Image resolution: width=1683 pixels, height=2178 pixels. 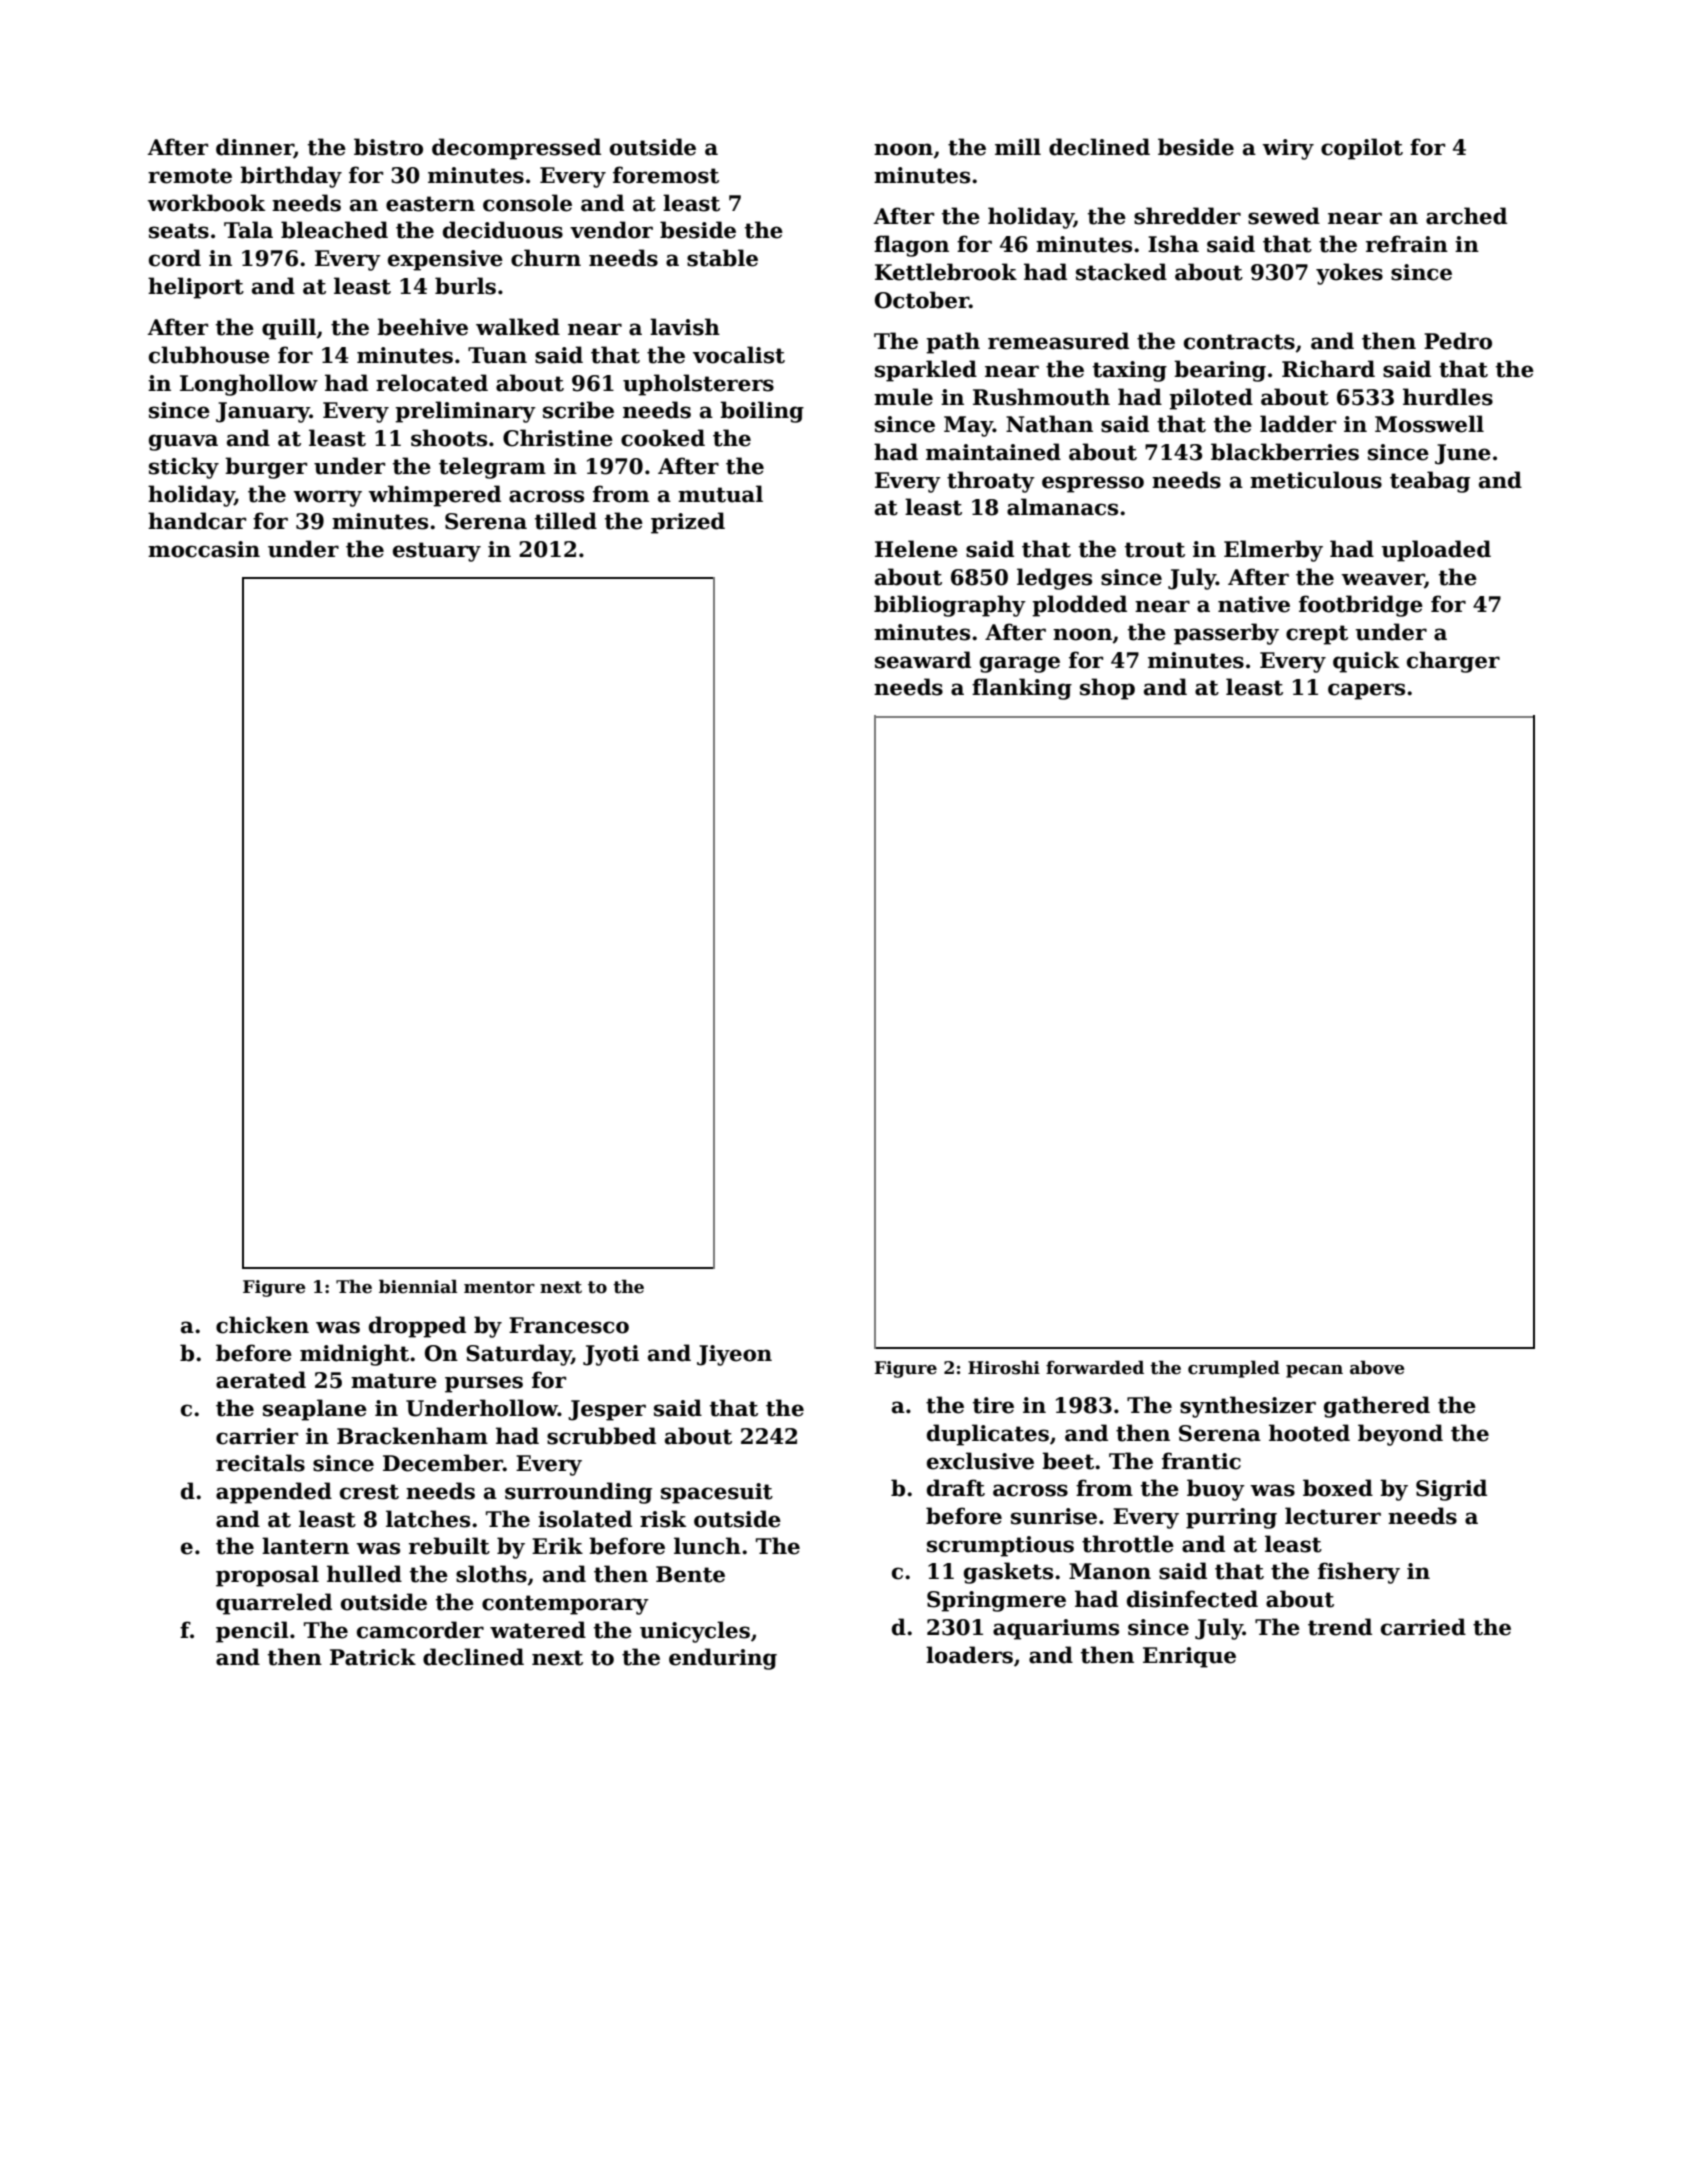 I want to click on gathered, so click(x=1377, y=1407).
